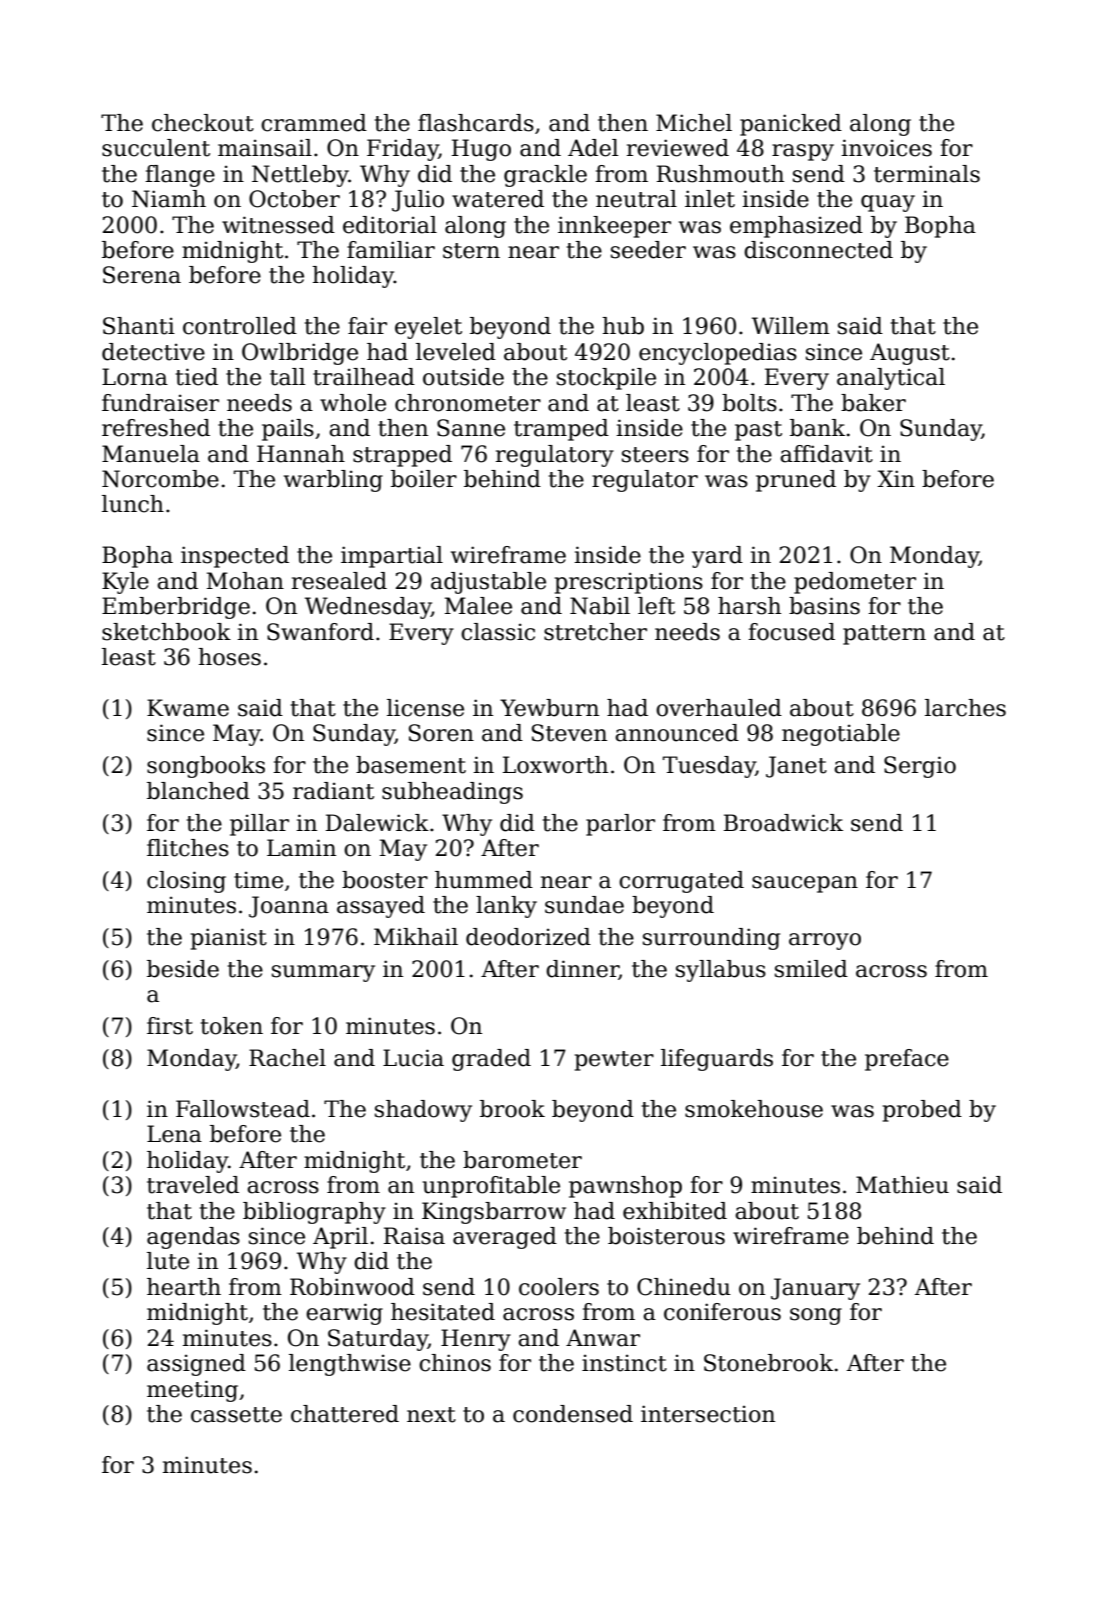 The height and width of the screenshot is (1607, 1109). What do you see at coordinates (910, 354) in the screenshot?
I see `August` at bounding box center [910, 354].
